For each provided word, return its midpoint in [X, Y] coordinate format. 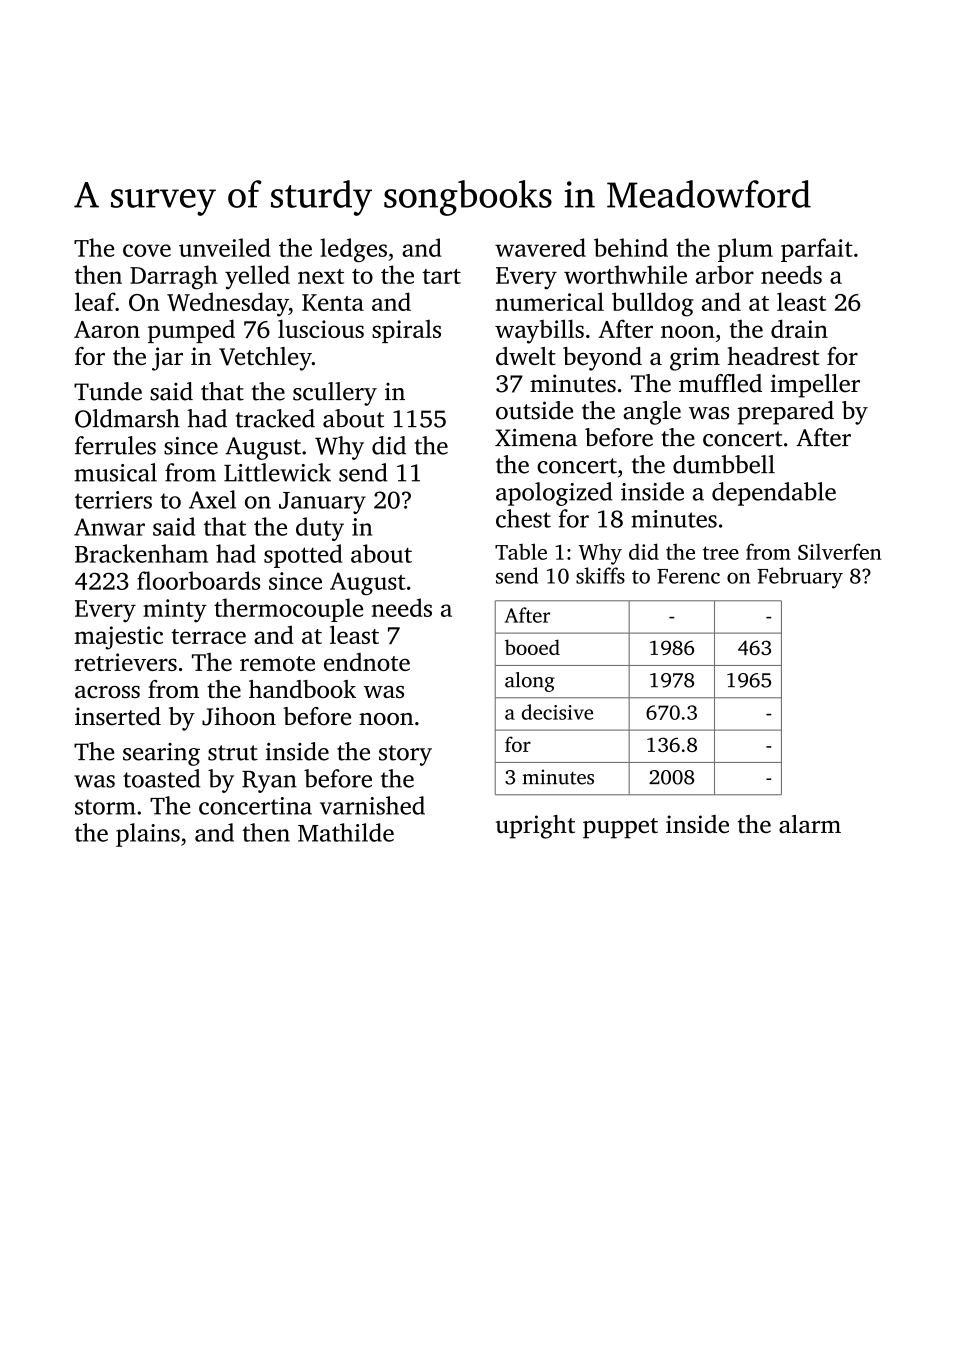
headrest [773, 356]
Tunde [108, 391]
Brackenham [141, 553]
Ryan [269, 782]
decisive [557, 712]
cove [147, 250]
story [405, 755]
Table [521, 551]
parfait [817, 250]
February [800, 578]
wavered [540, 247]
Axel [212, 499]
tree [721, 553]
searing [161, 754]
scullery [335, 394]
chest [523, 518]
